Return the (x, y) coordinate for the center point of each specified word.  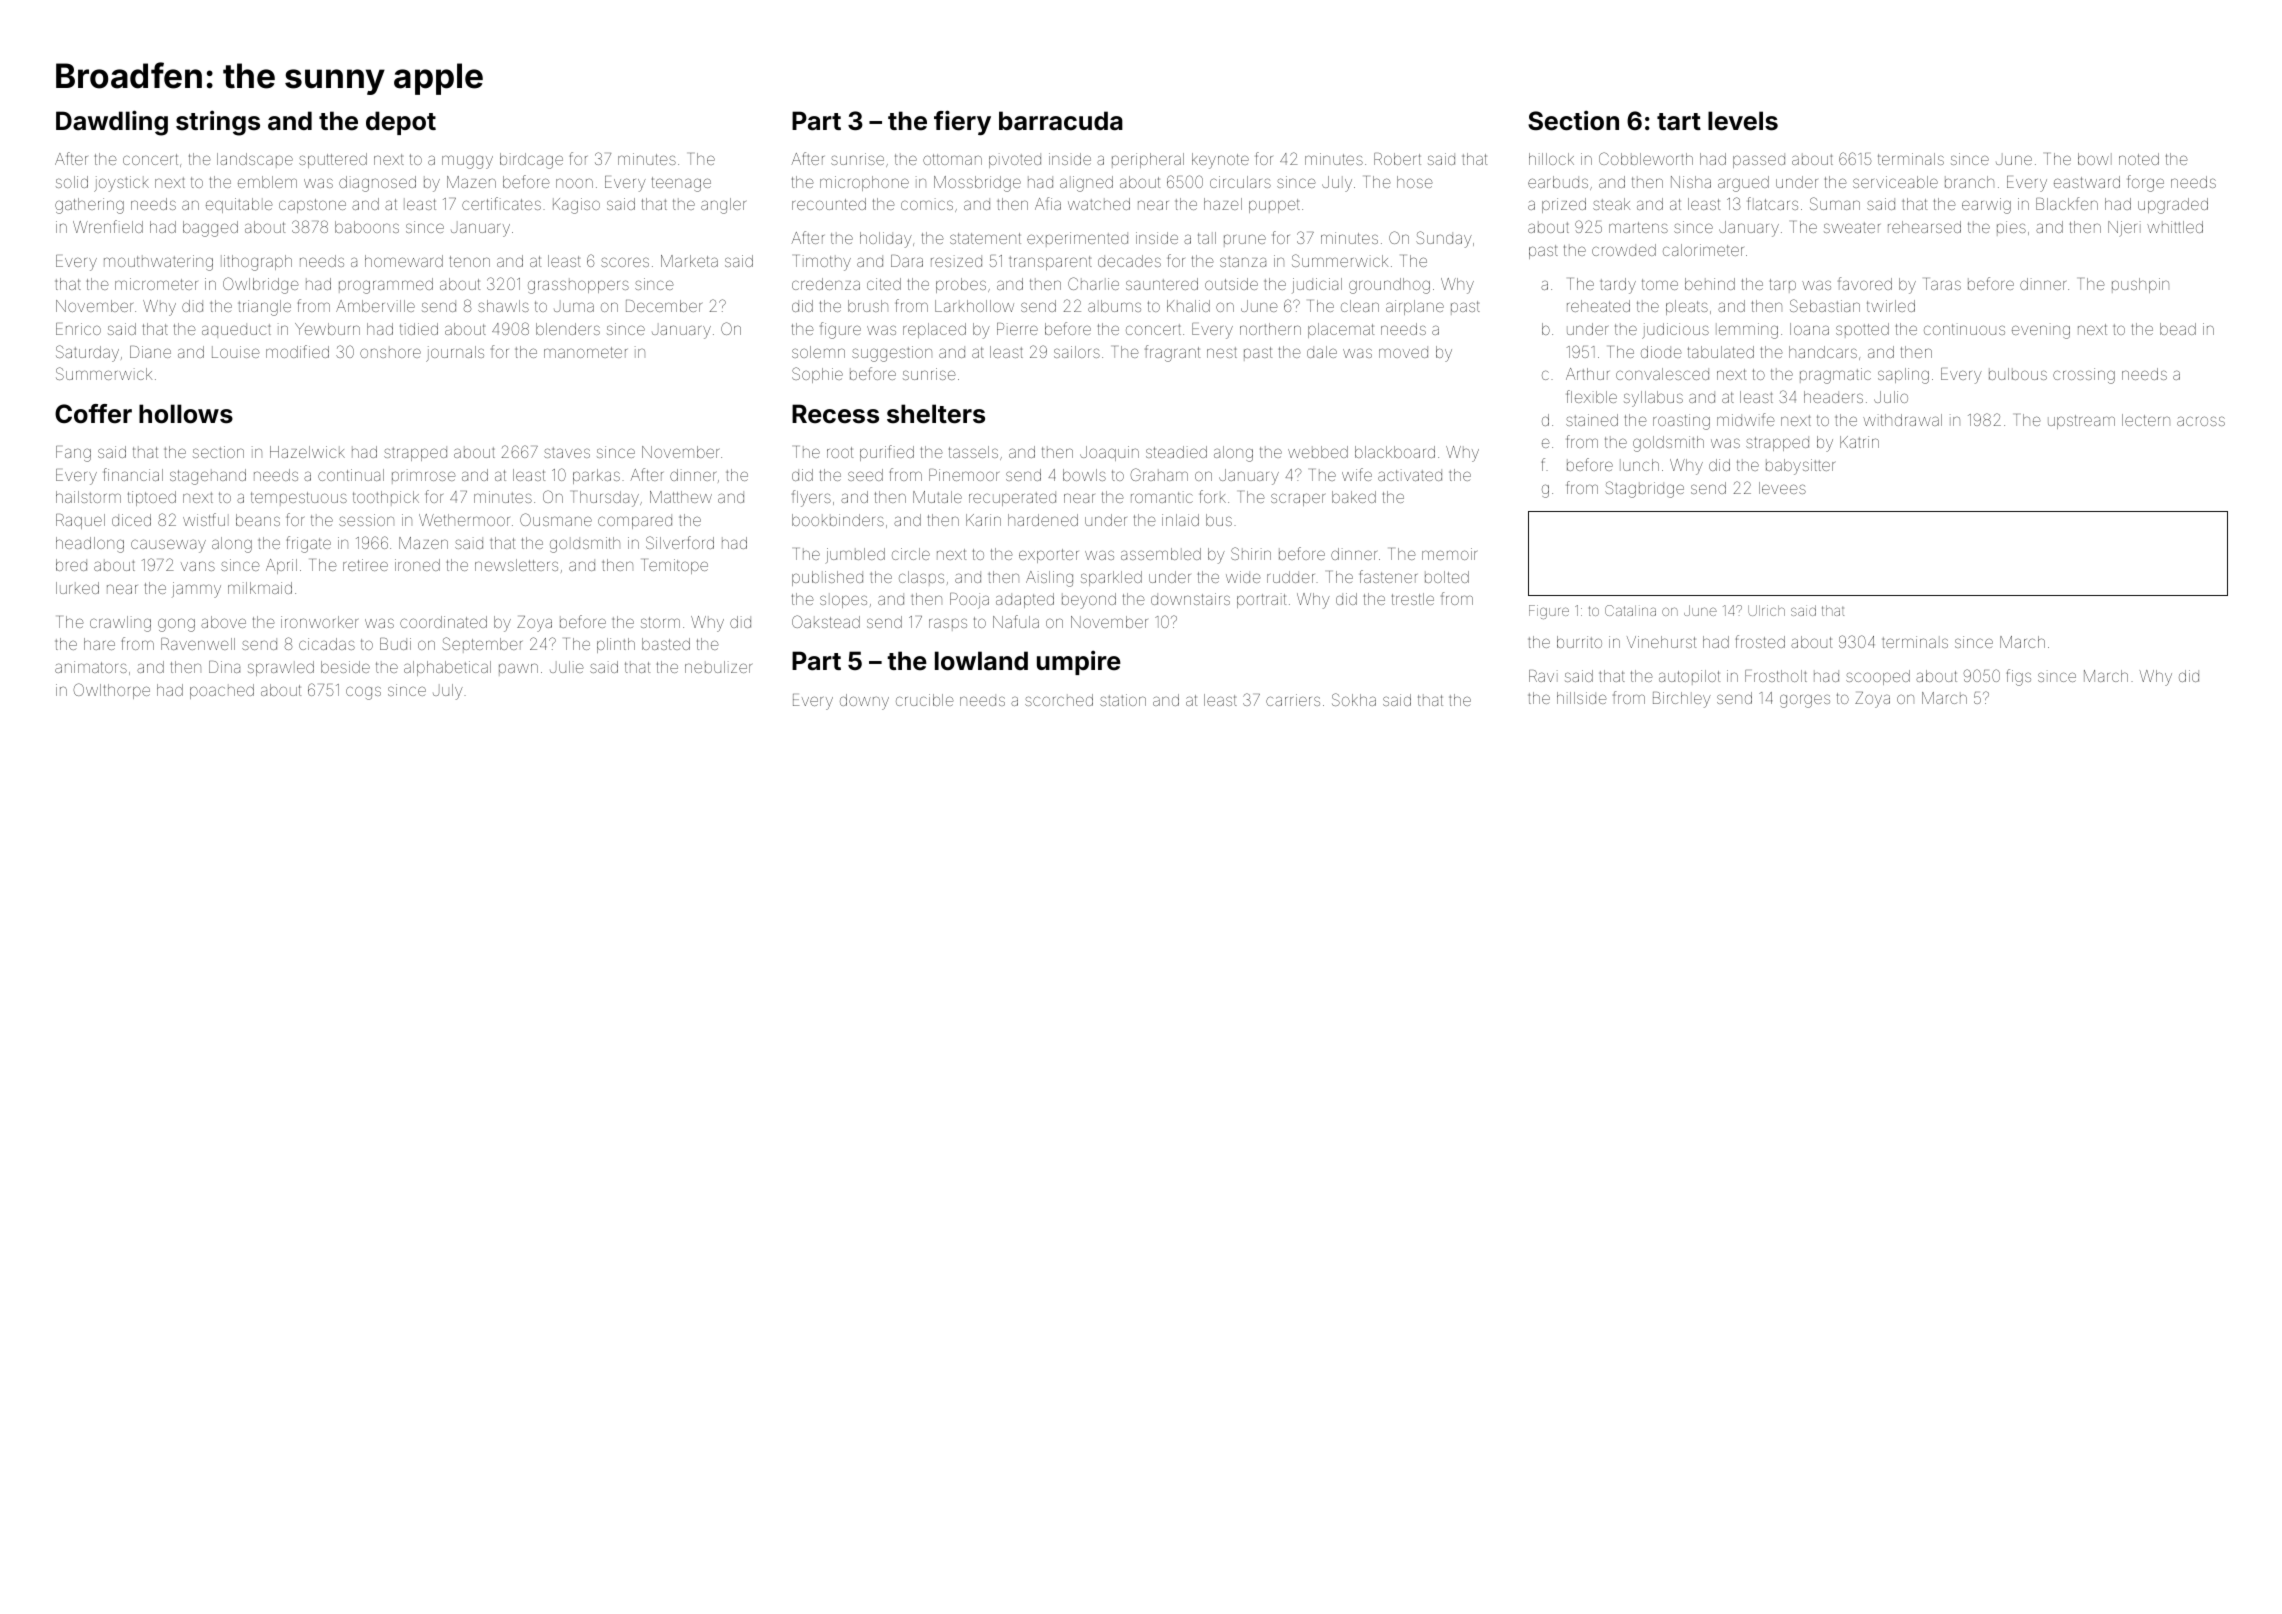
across (2201, 421)
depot (401, 123)
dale (1322, 352)
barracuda (1061, 121)
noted (2139, 159)
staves (567, 452)
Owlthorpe (111, 691)
